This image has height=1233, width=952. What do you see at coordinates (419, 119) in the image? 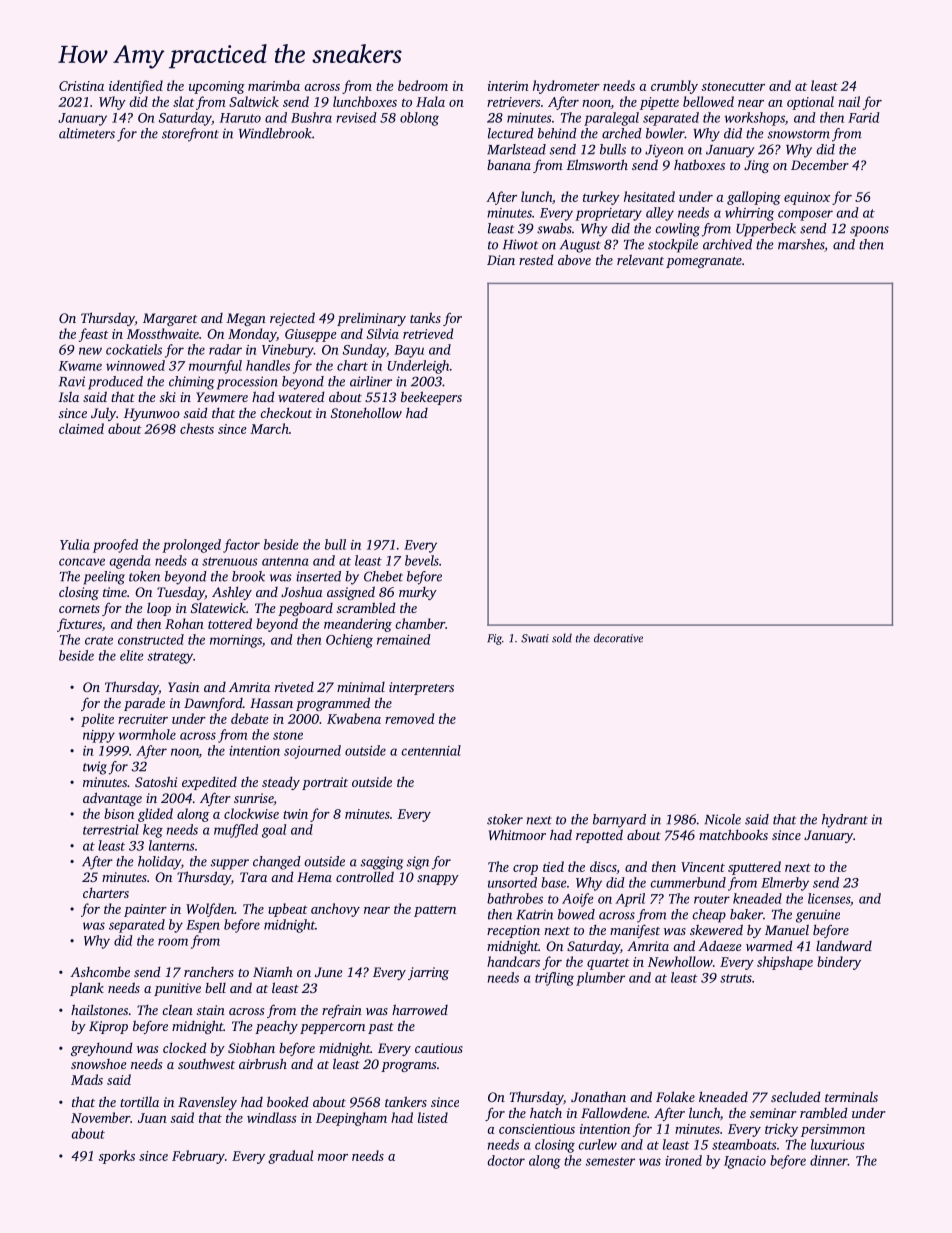
I see `oblong` at bounding box center [419, 119].
